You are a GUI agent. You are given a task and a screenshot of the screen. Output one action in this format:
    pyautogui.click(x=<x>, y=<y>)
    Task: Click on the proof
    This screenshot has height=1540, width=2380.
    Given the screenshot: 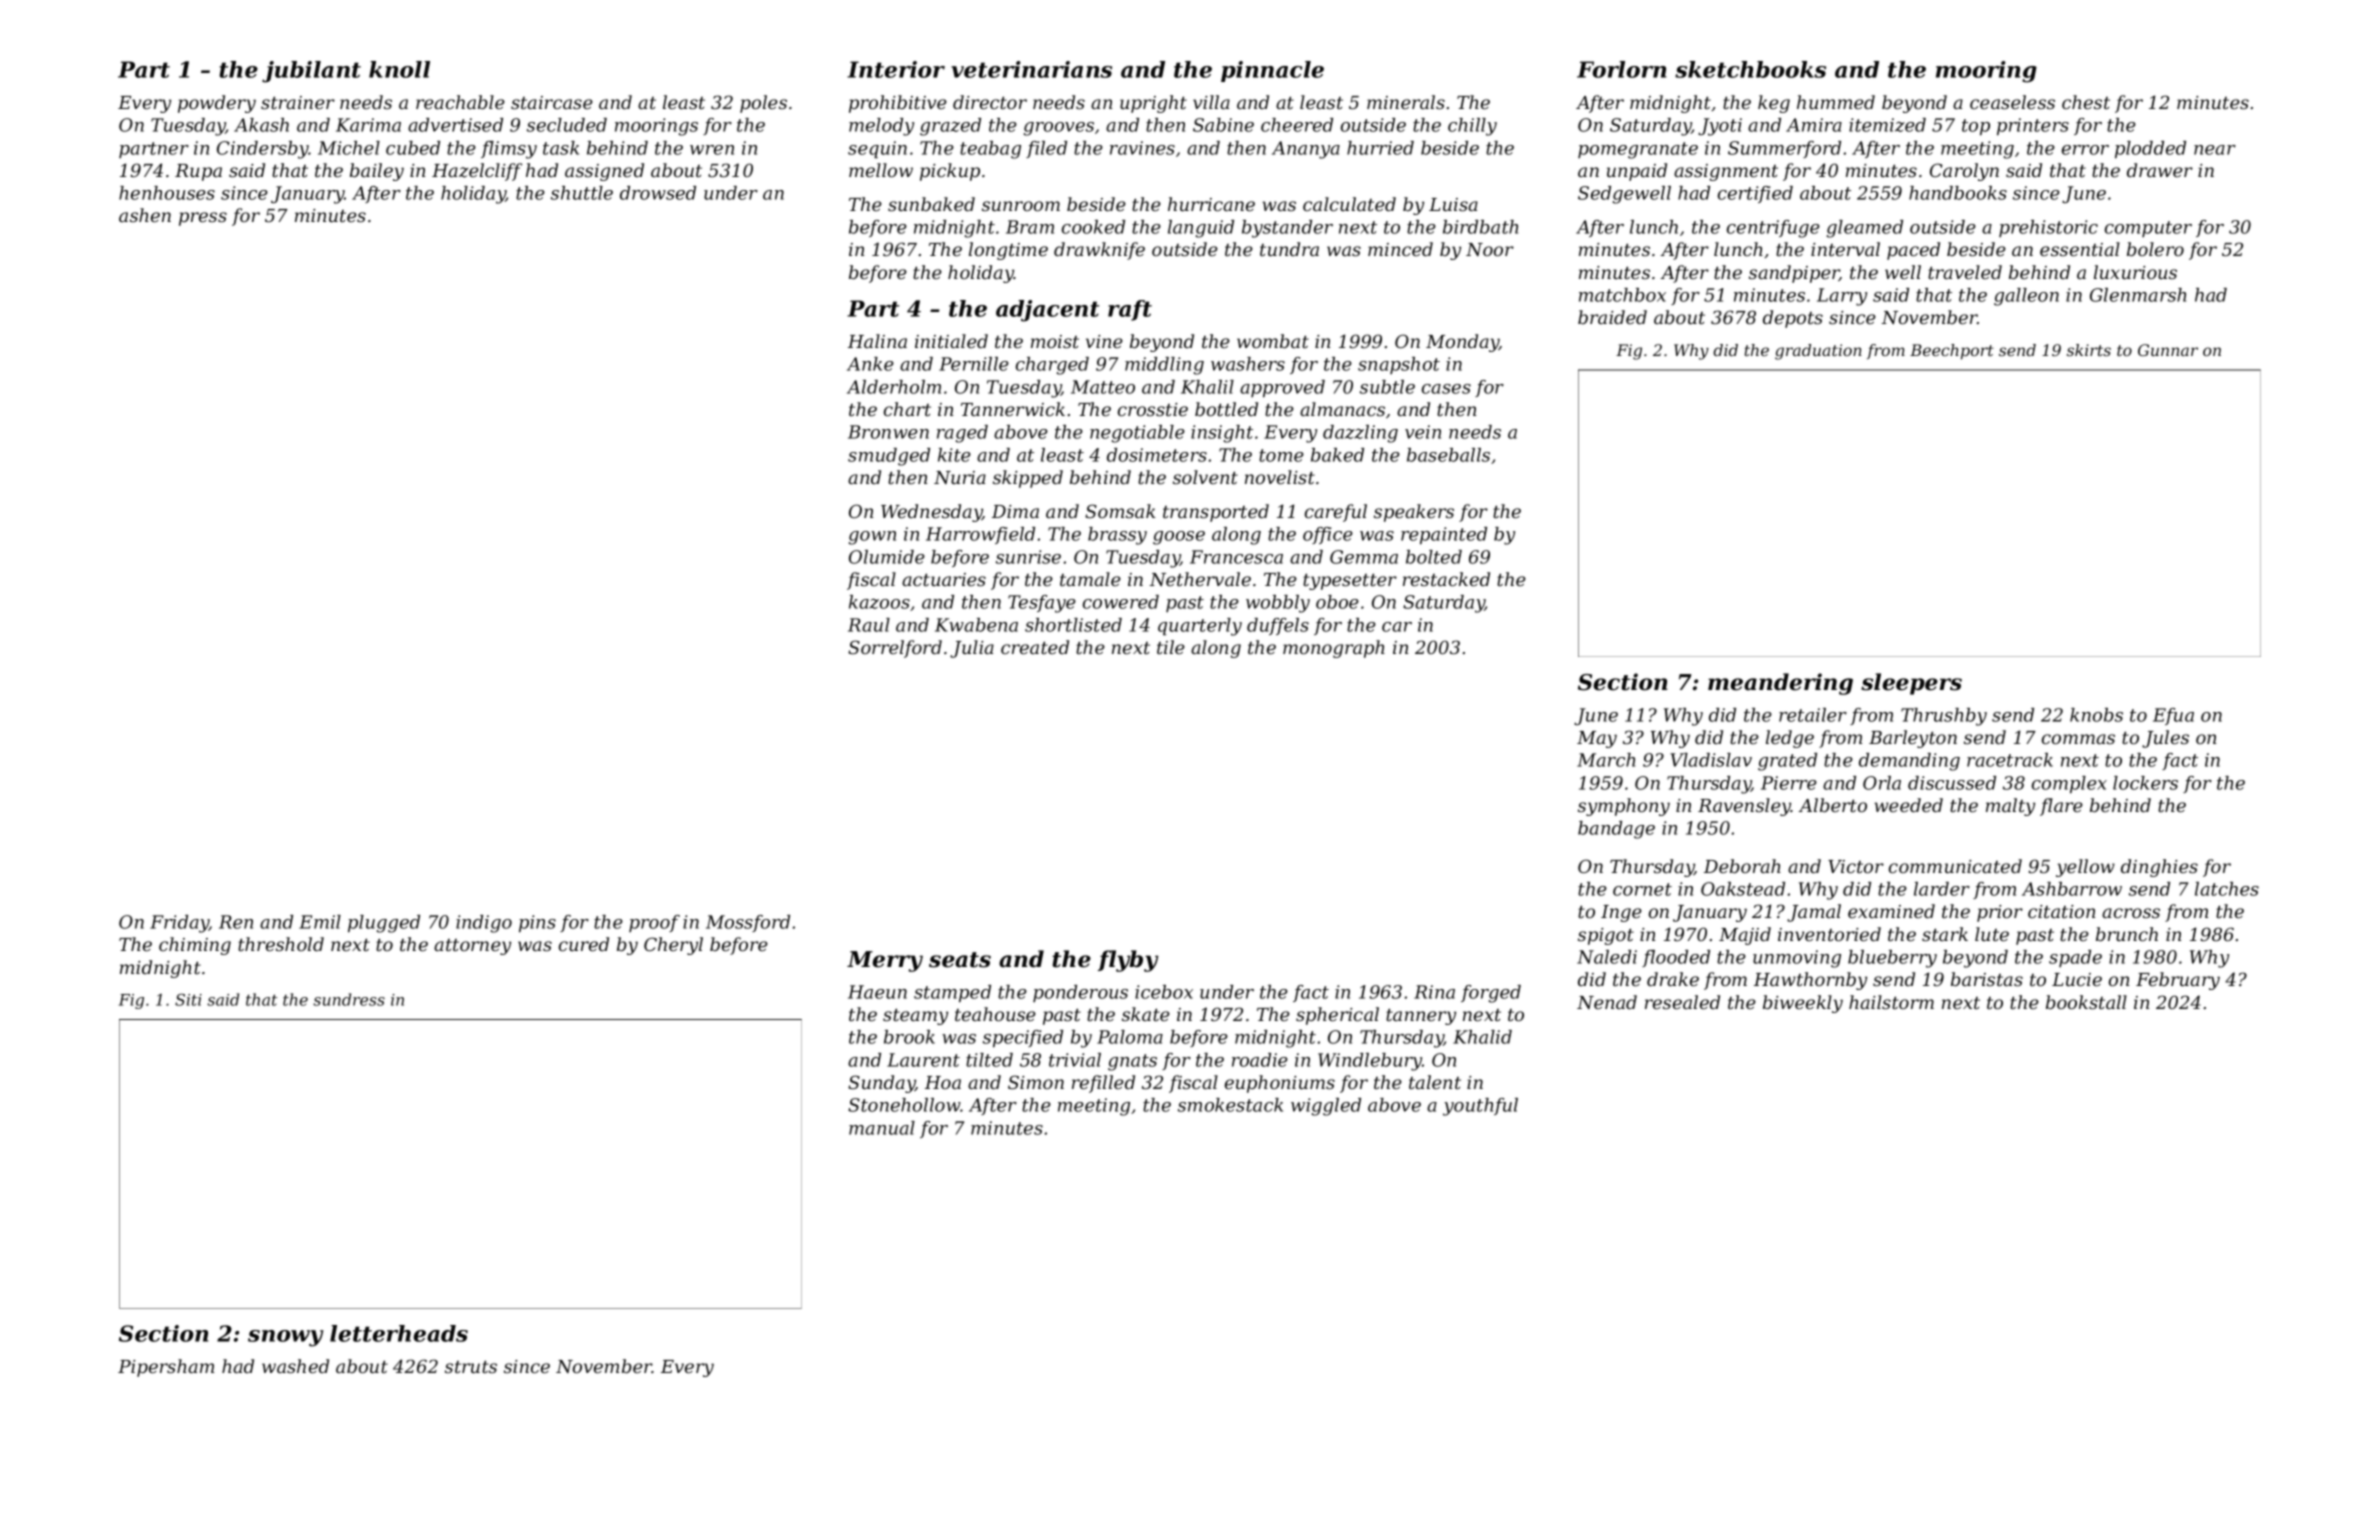 What is the action you would take?
    pyautogui.click(x=654, y=923)
